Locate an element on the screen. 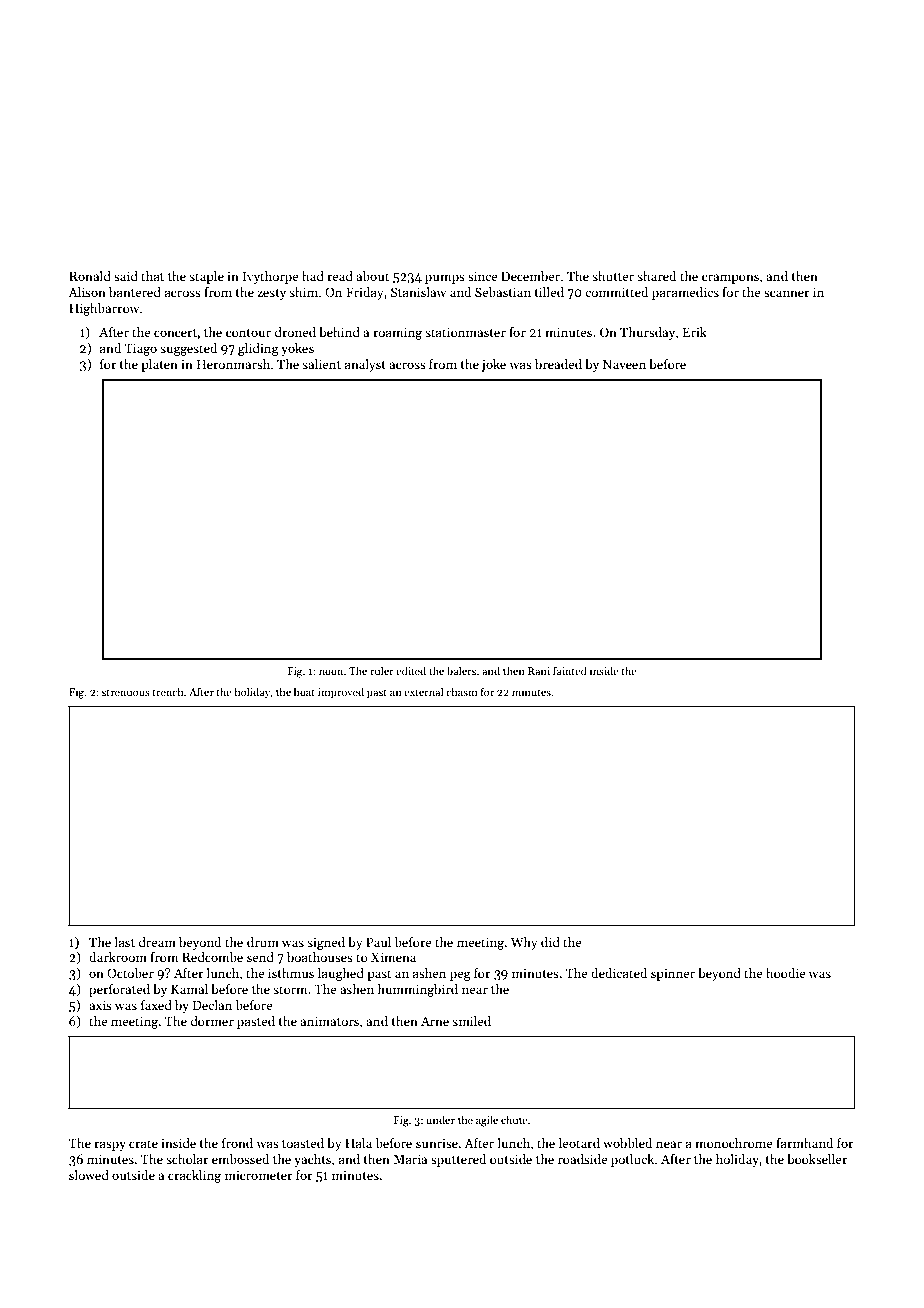 This screenshot has height=1308, width=924. platen is located at coordinates (159, 365).
